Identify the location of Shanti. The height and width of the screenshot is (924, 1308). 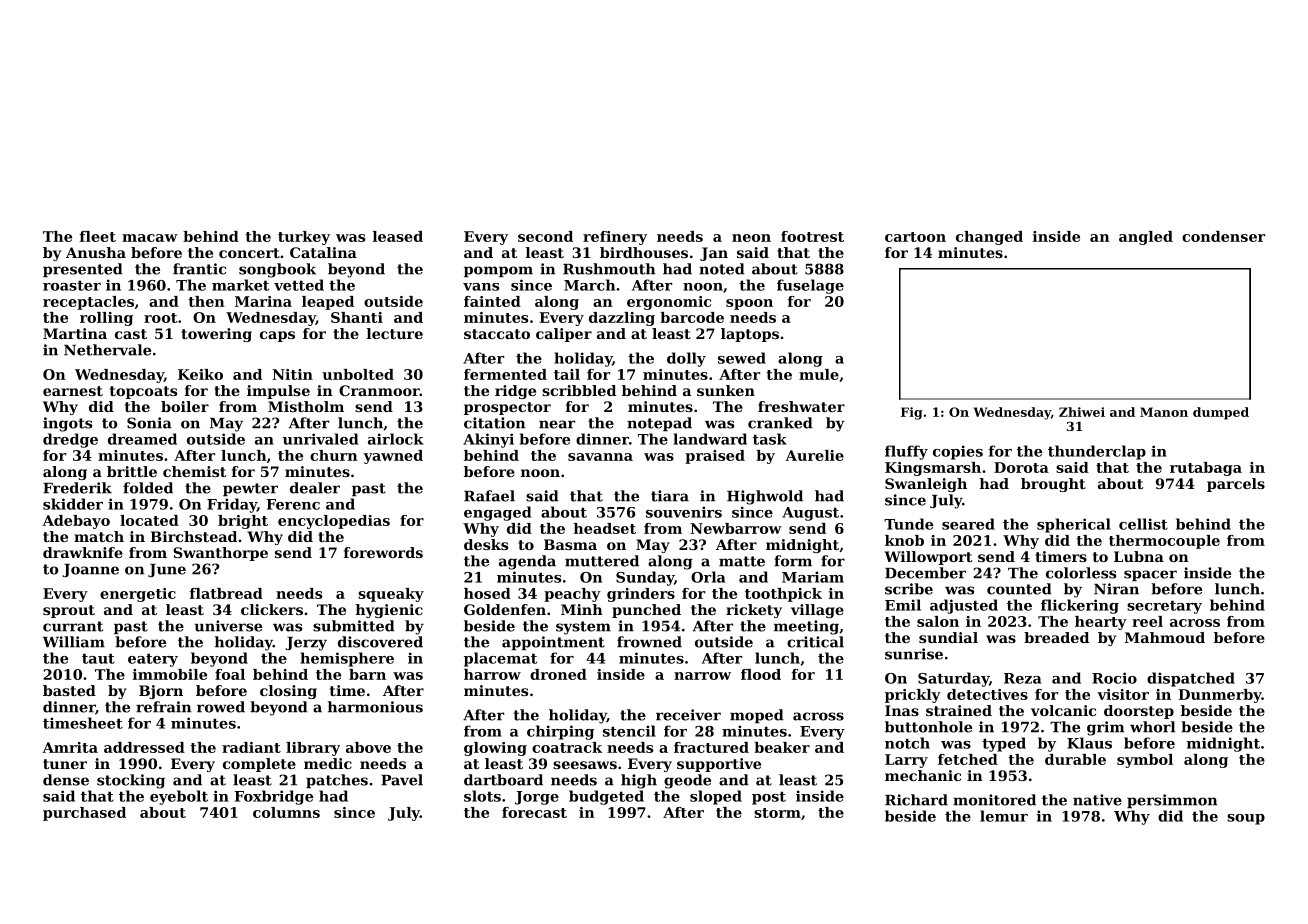
(357, 317).
